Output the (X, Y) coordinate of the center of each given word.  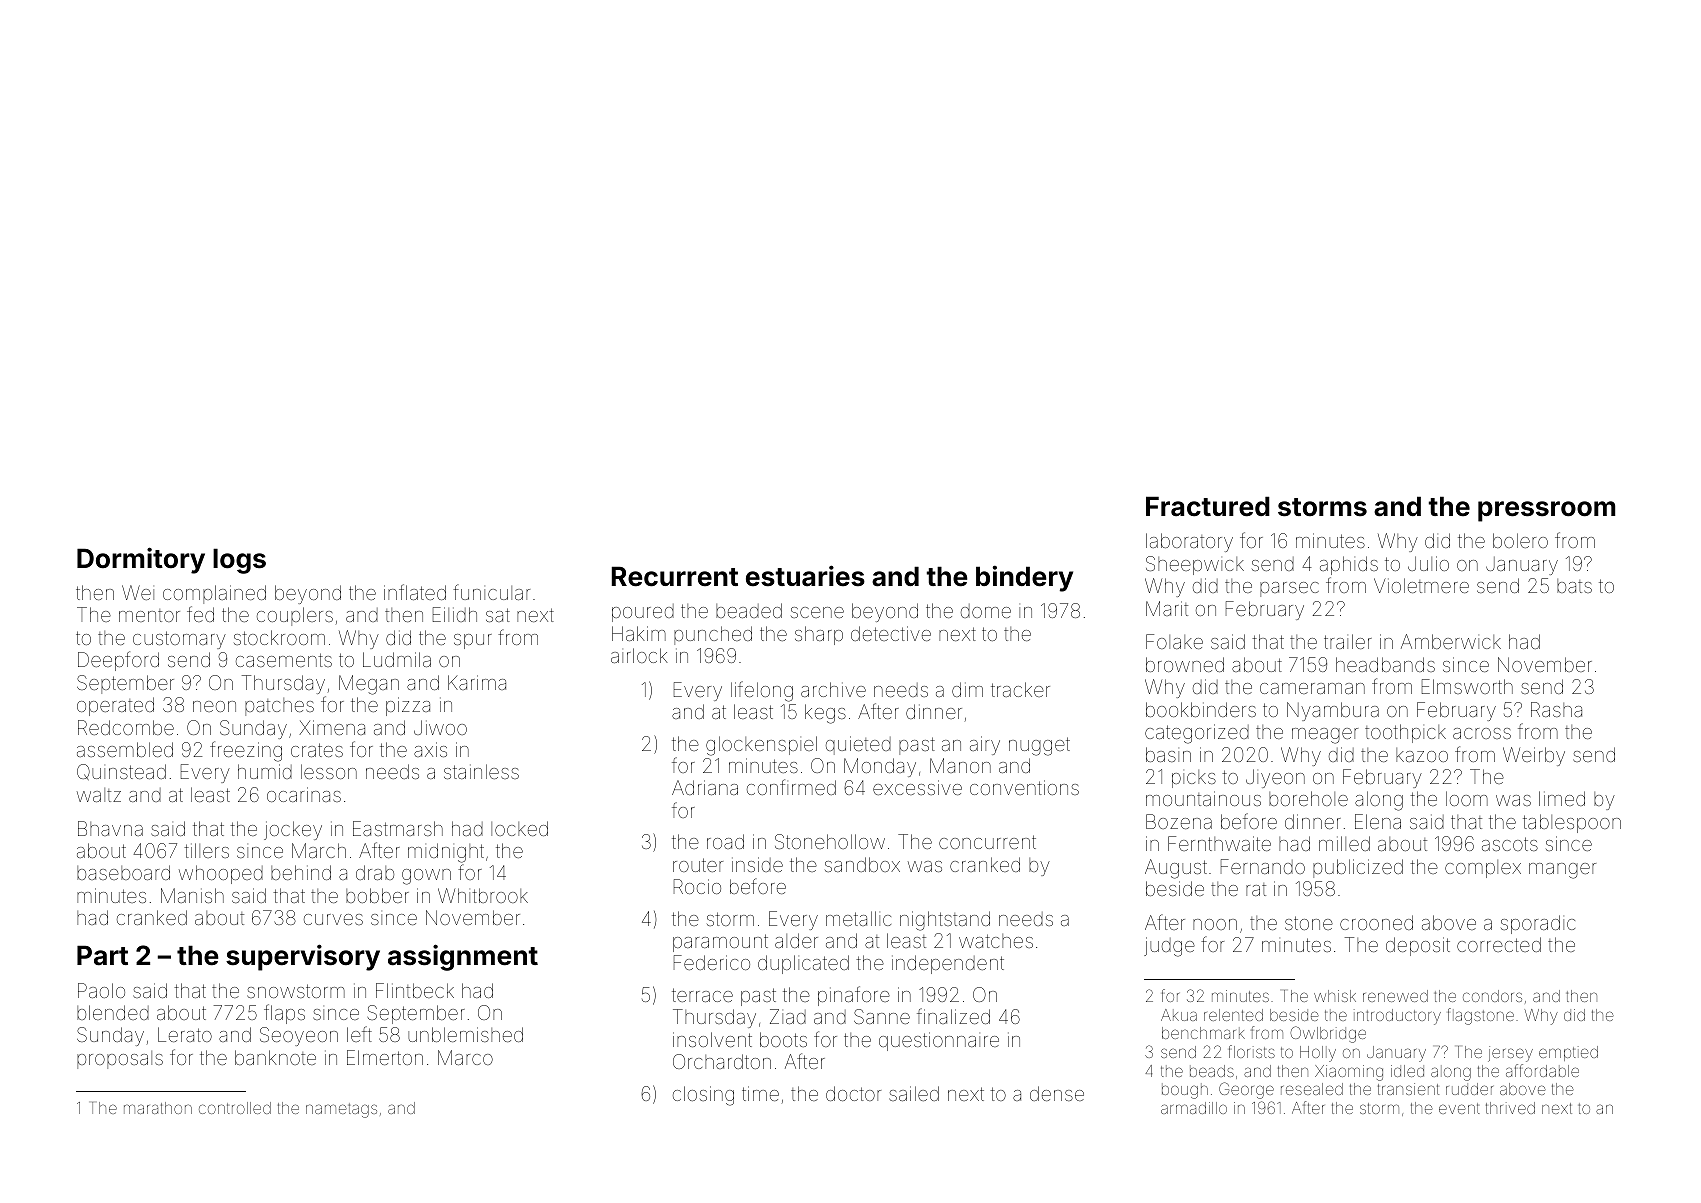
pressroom (1547, 511)
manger (1562, 871)
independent (948, 964)
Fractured (1208, 506)
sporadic (1538, 924)
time (760, 1093)
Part (102, 955)
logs (239, 561)
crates (317, 750)
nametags (341, 1110)
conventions (1024, 787)
